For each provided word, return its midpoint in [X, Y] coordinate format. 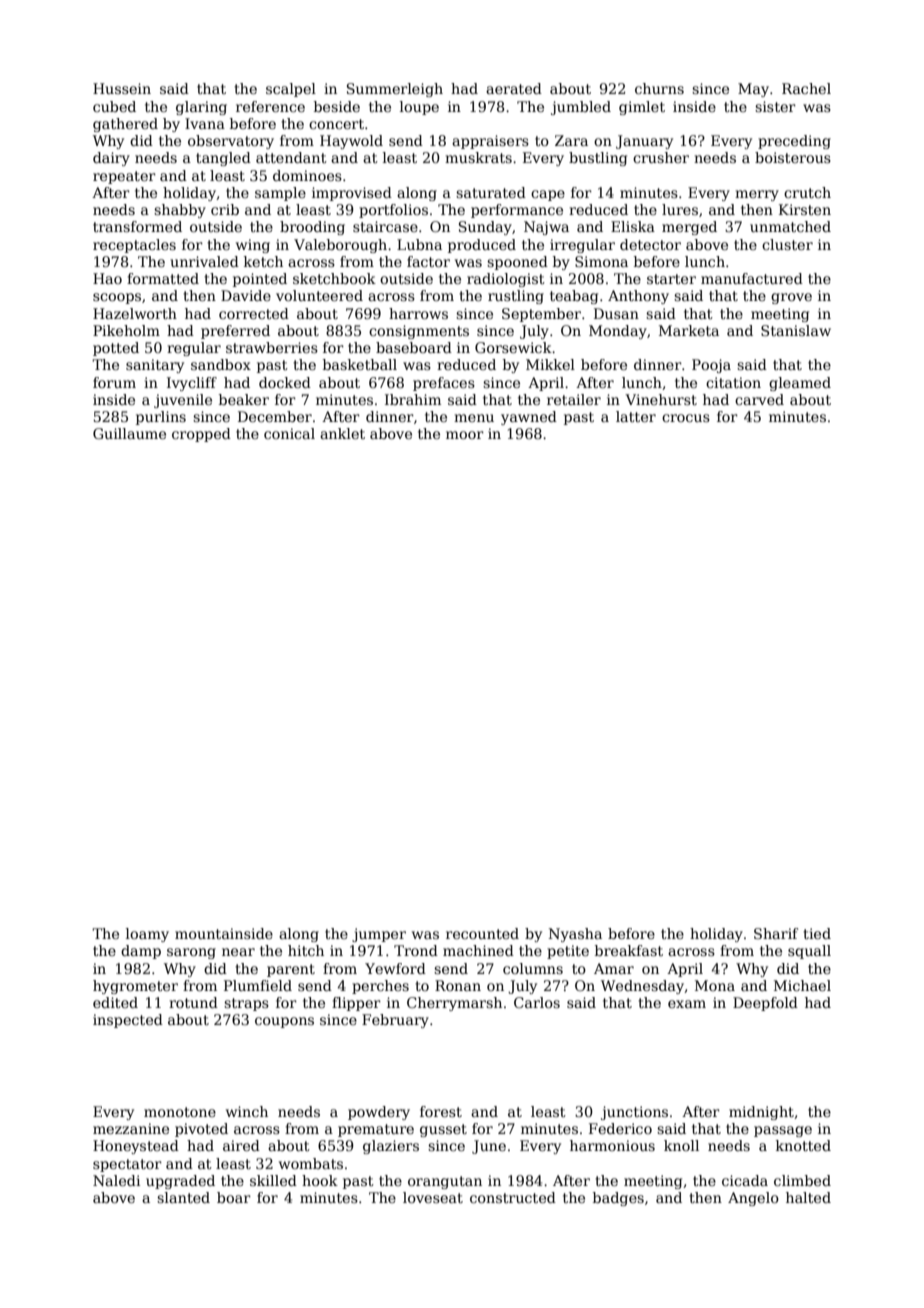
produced [482, 246]
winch [247, 1111]
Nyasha [575, 935]
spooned [517, 263]
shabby [180, 211]
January [644, 142]
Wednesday [643, 987]
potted [116, 349]
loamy [147, 935]
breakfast [629, 950]
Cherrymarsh [454, 1004]
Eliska [633, 226]
